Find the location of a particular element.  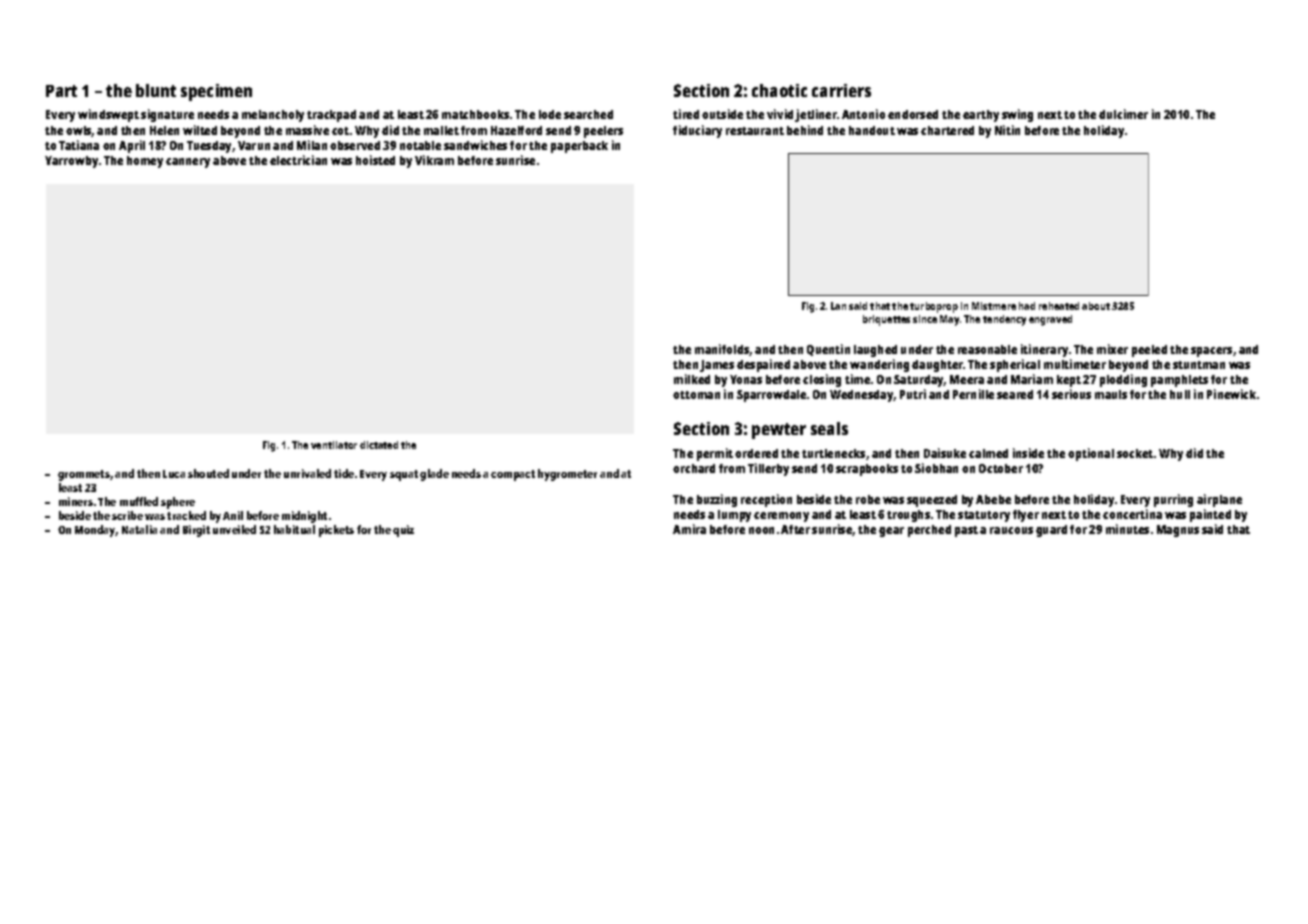

grommets is located at coordinates (84, 475).
